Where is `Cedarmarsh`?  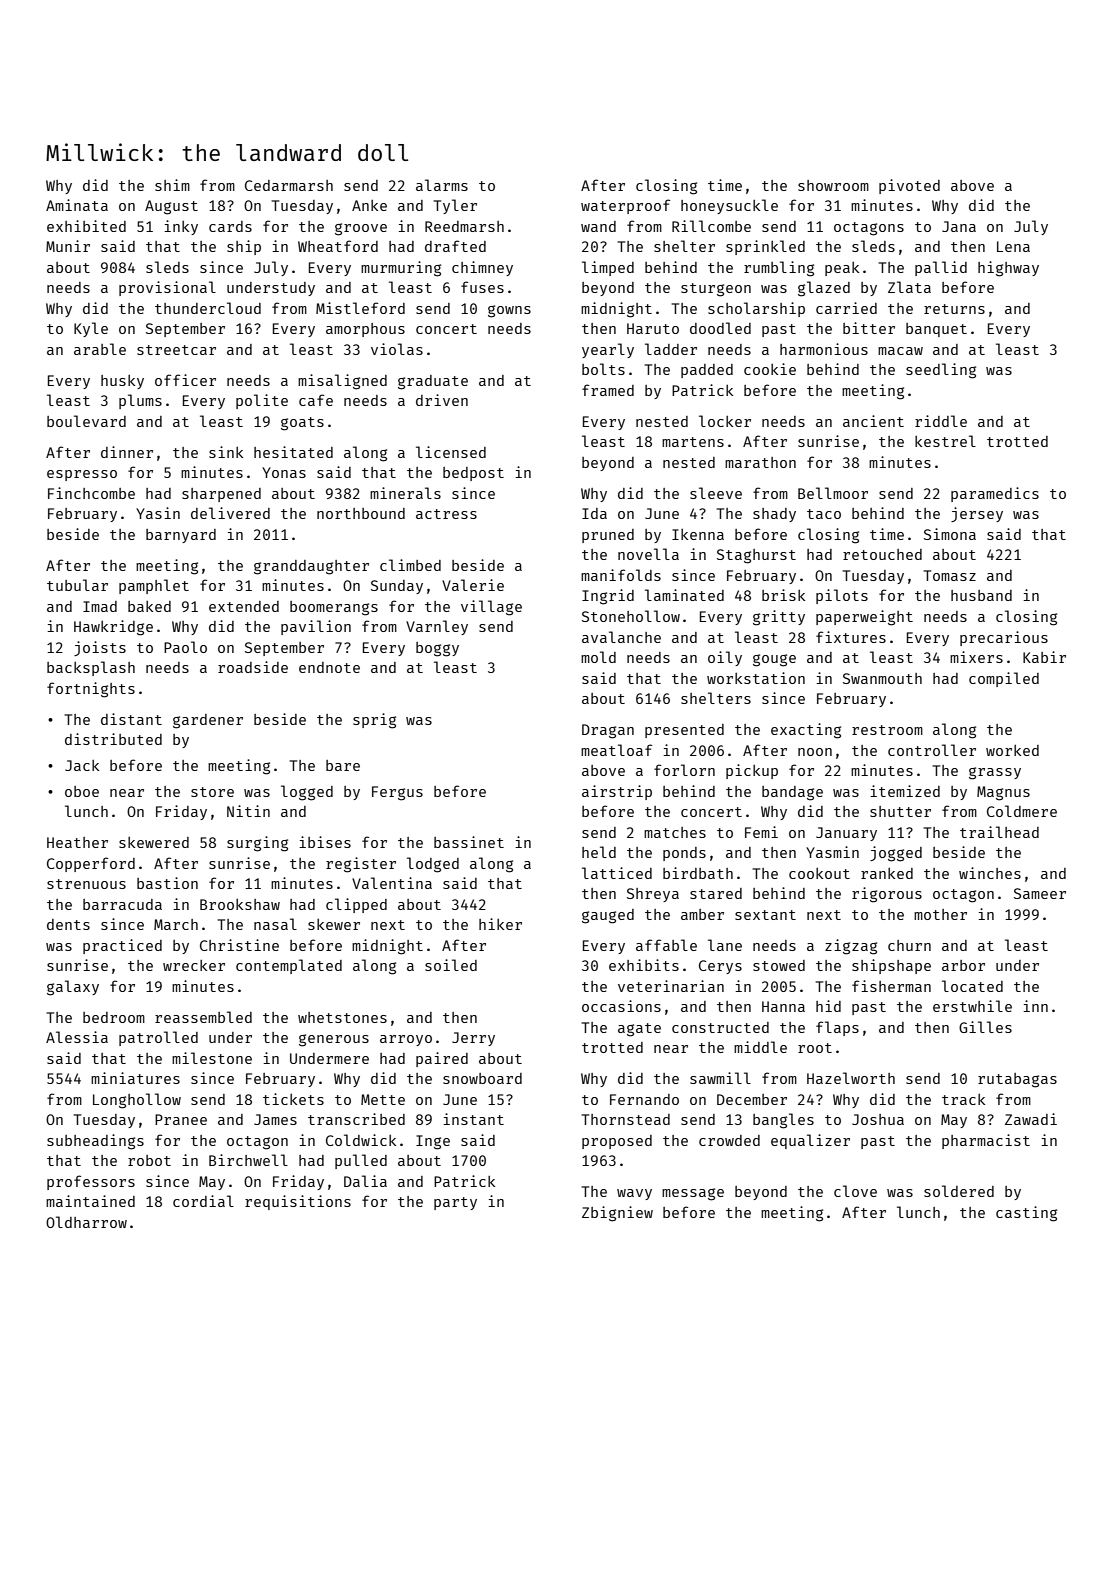
Cedarmarsh is located at coordinates (289, 185).
